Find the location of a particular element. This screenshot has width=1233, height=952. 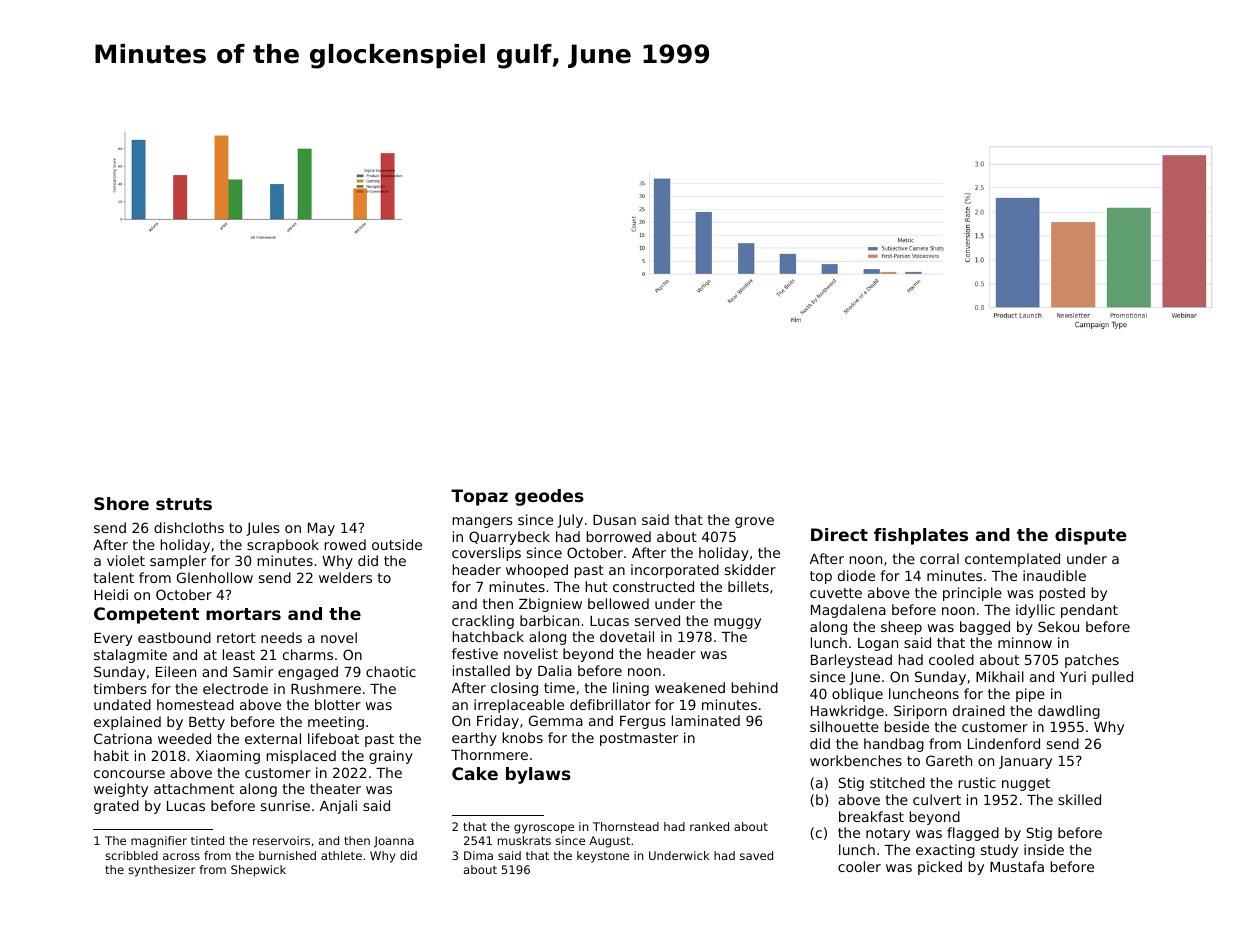

pulled is located at coordinates (1112, 678).
